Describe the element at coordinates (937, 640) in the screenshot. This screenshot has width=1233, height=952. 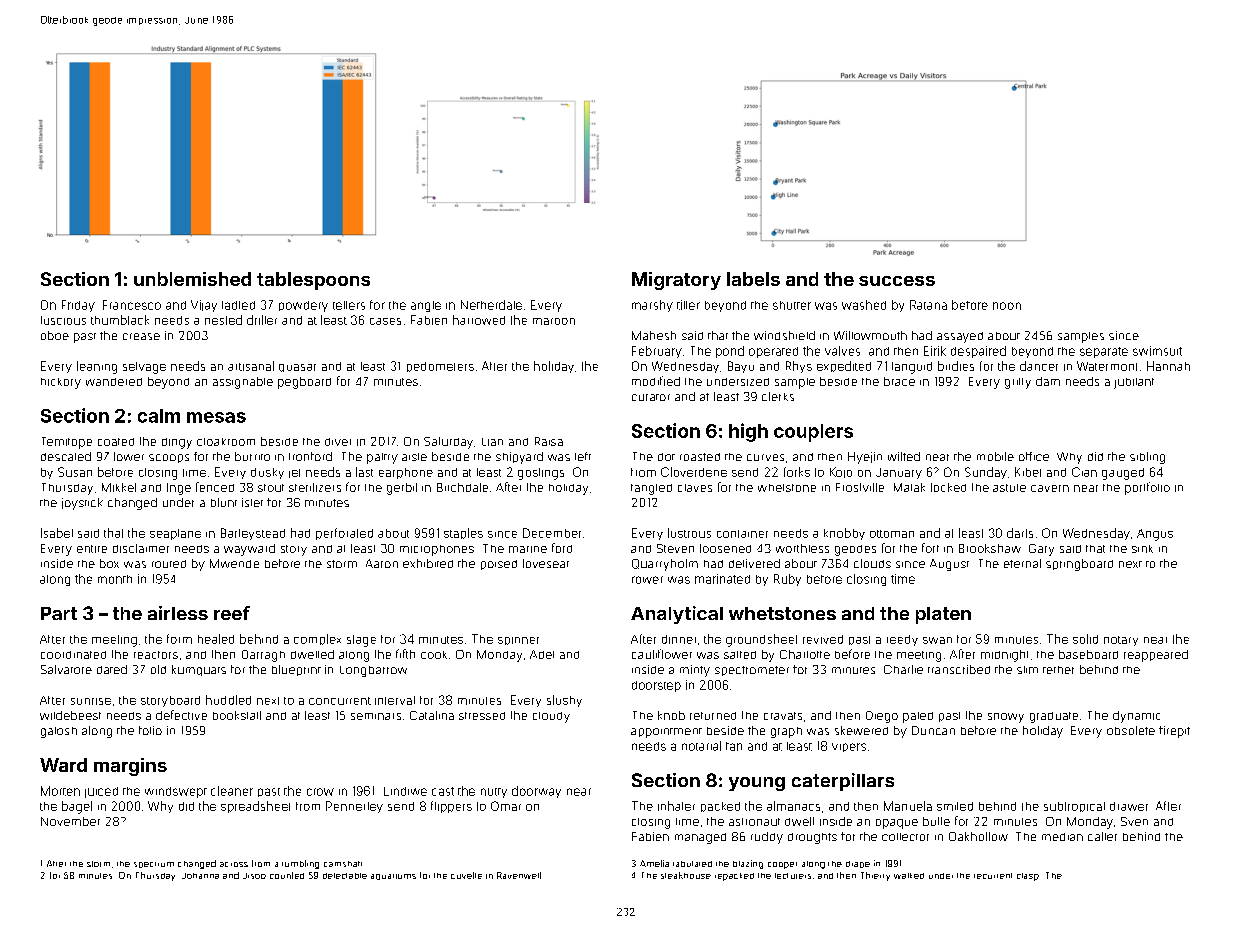
I see `swan` at that location.
